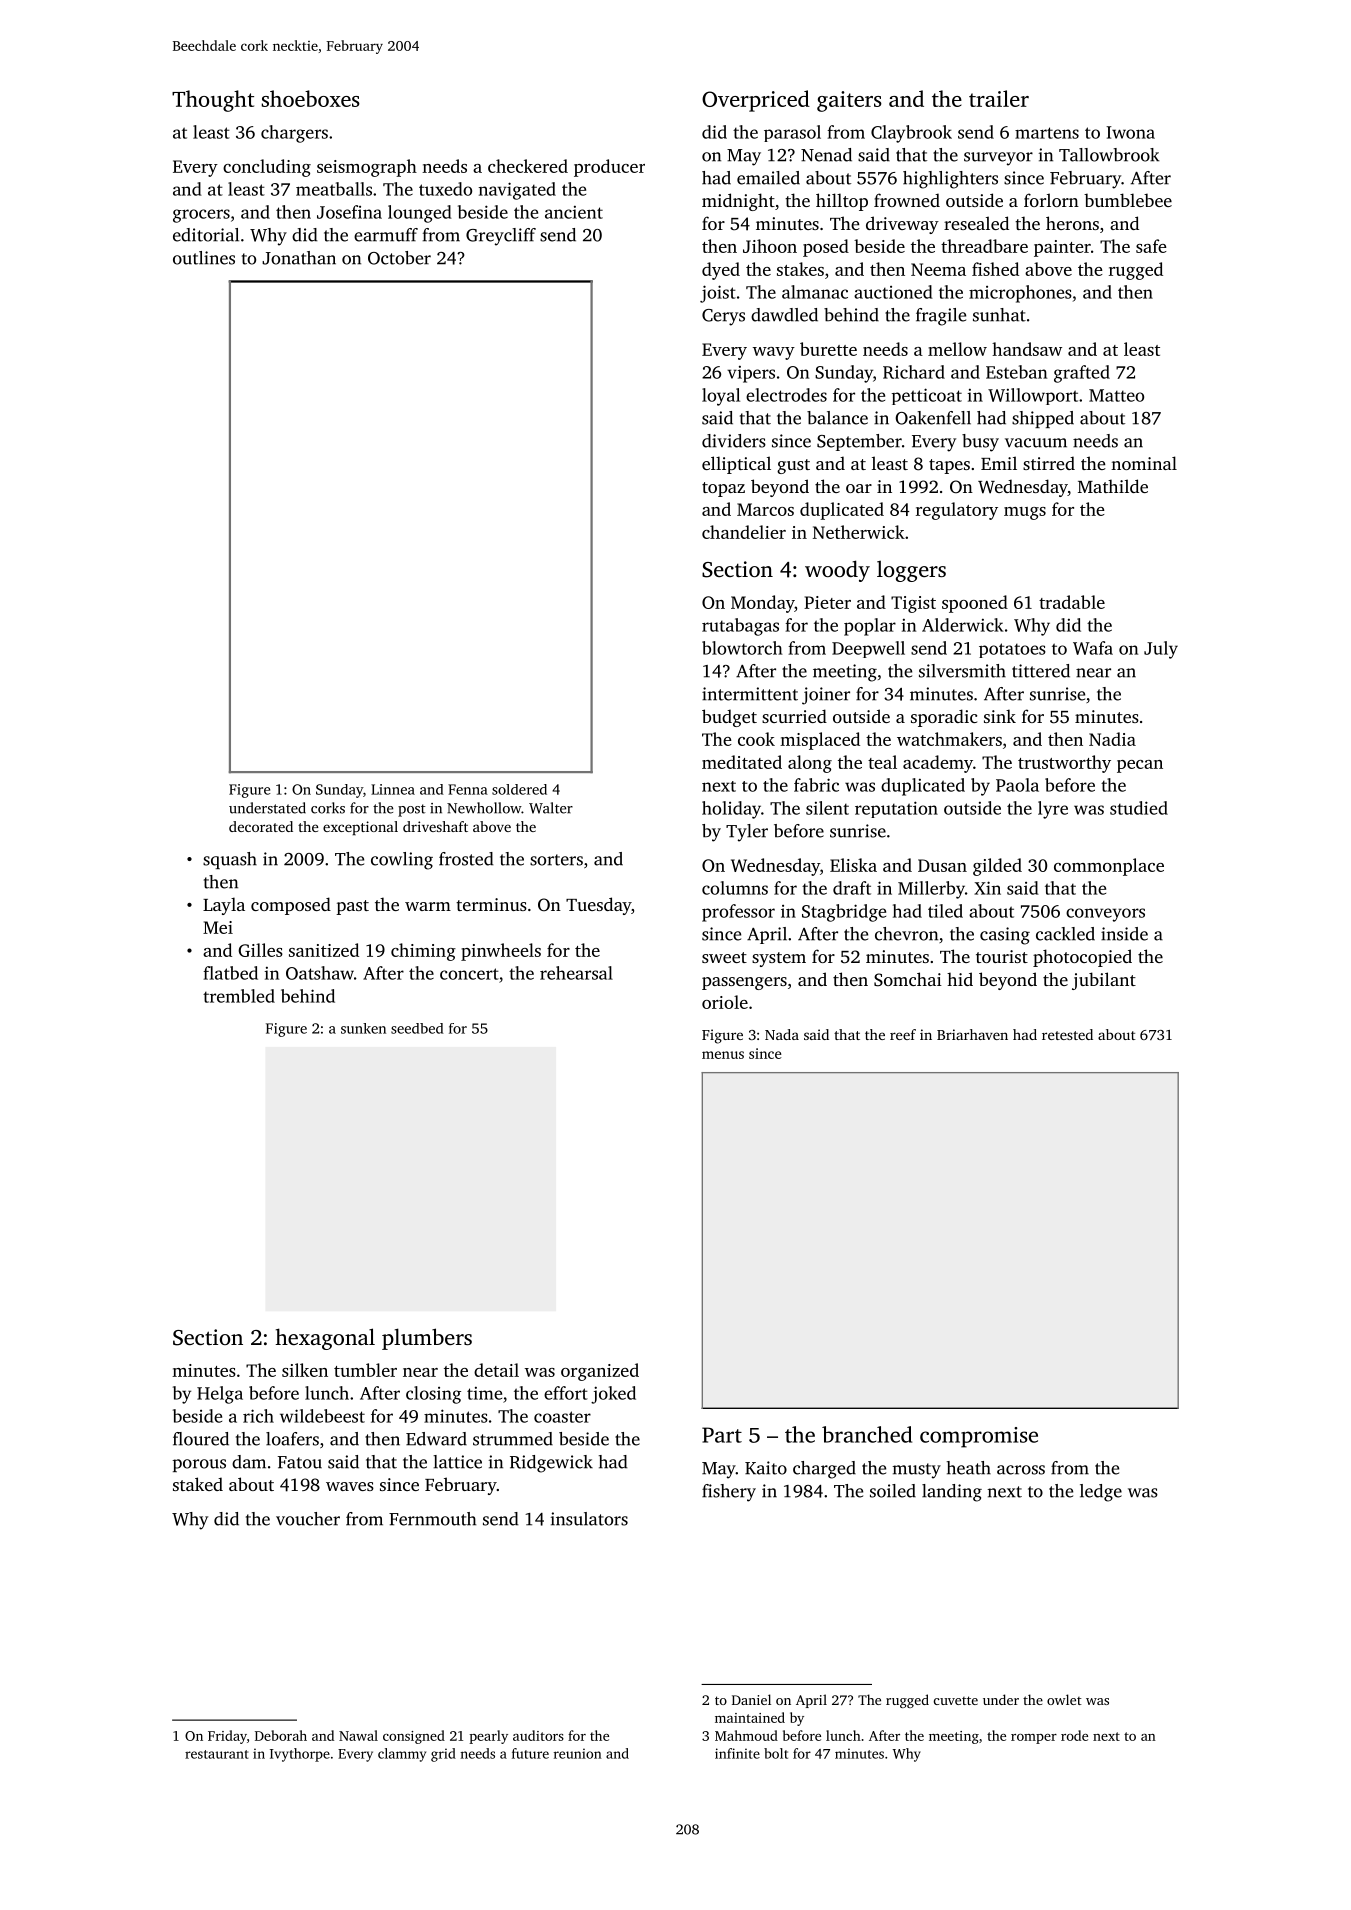  What do you see at coordinates (393, 789) in the page?
I see `Linnea` at bounding box center [393, 789].
